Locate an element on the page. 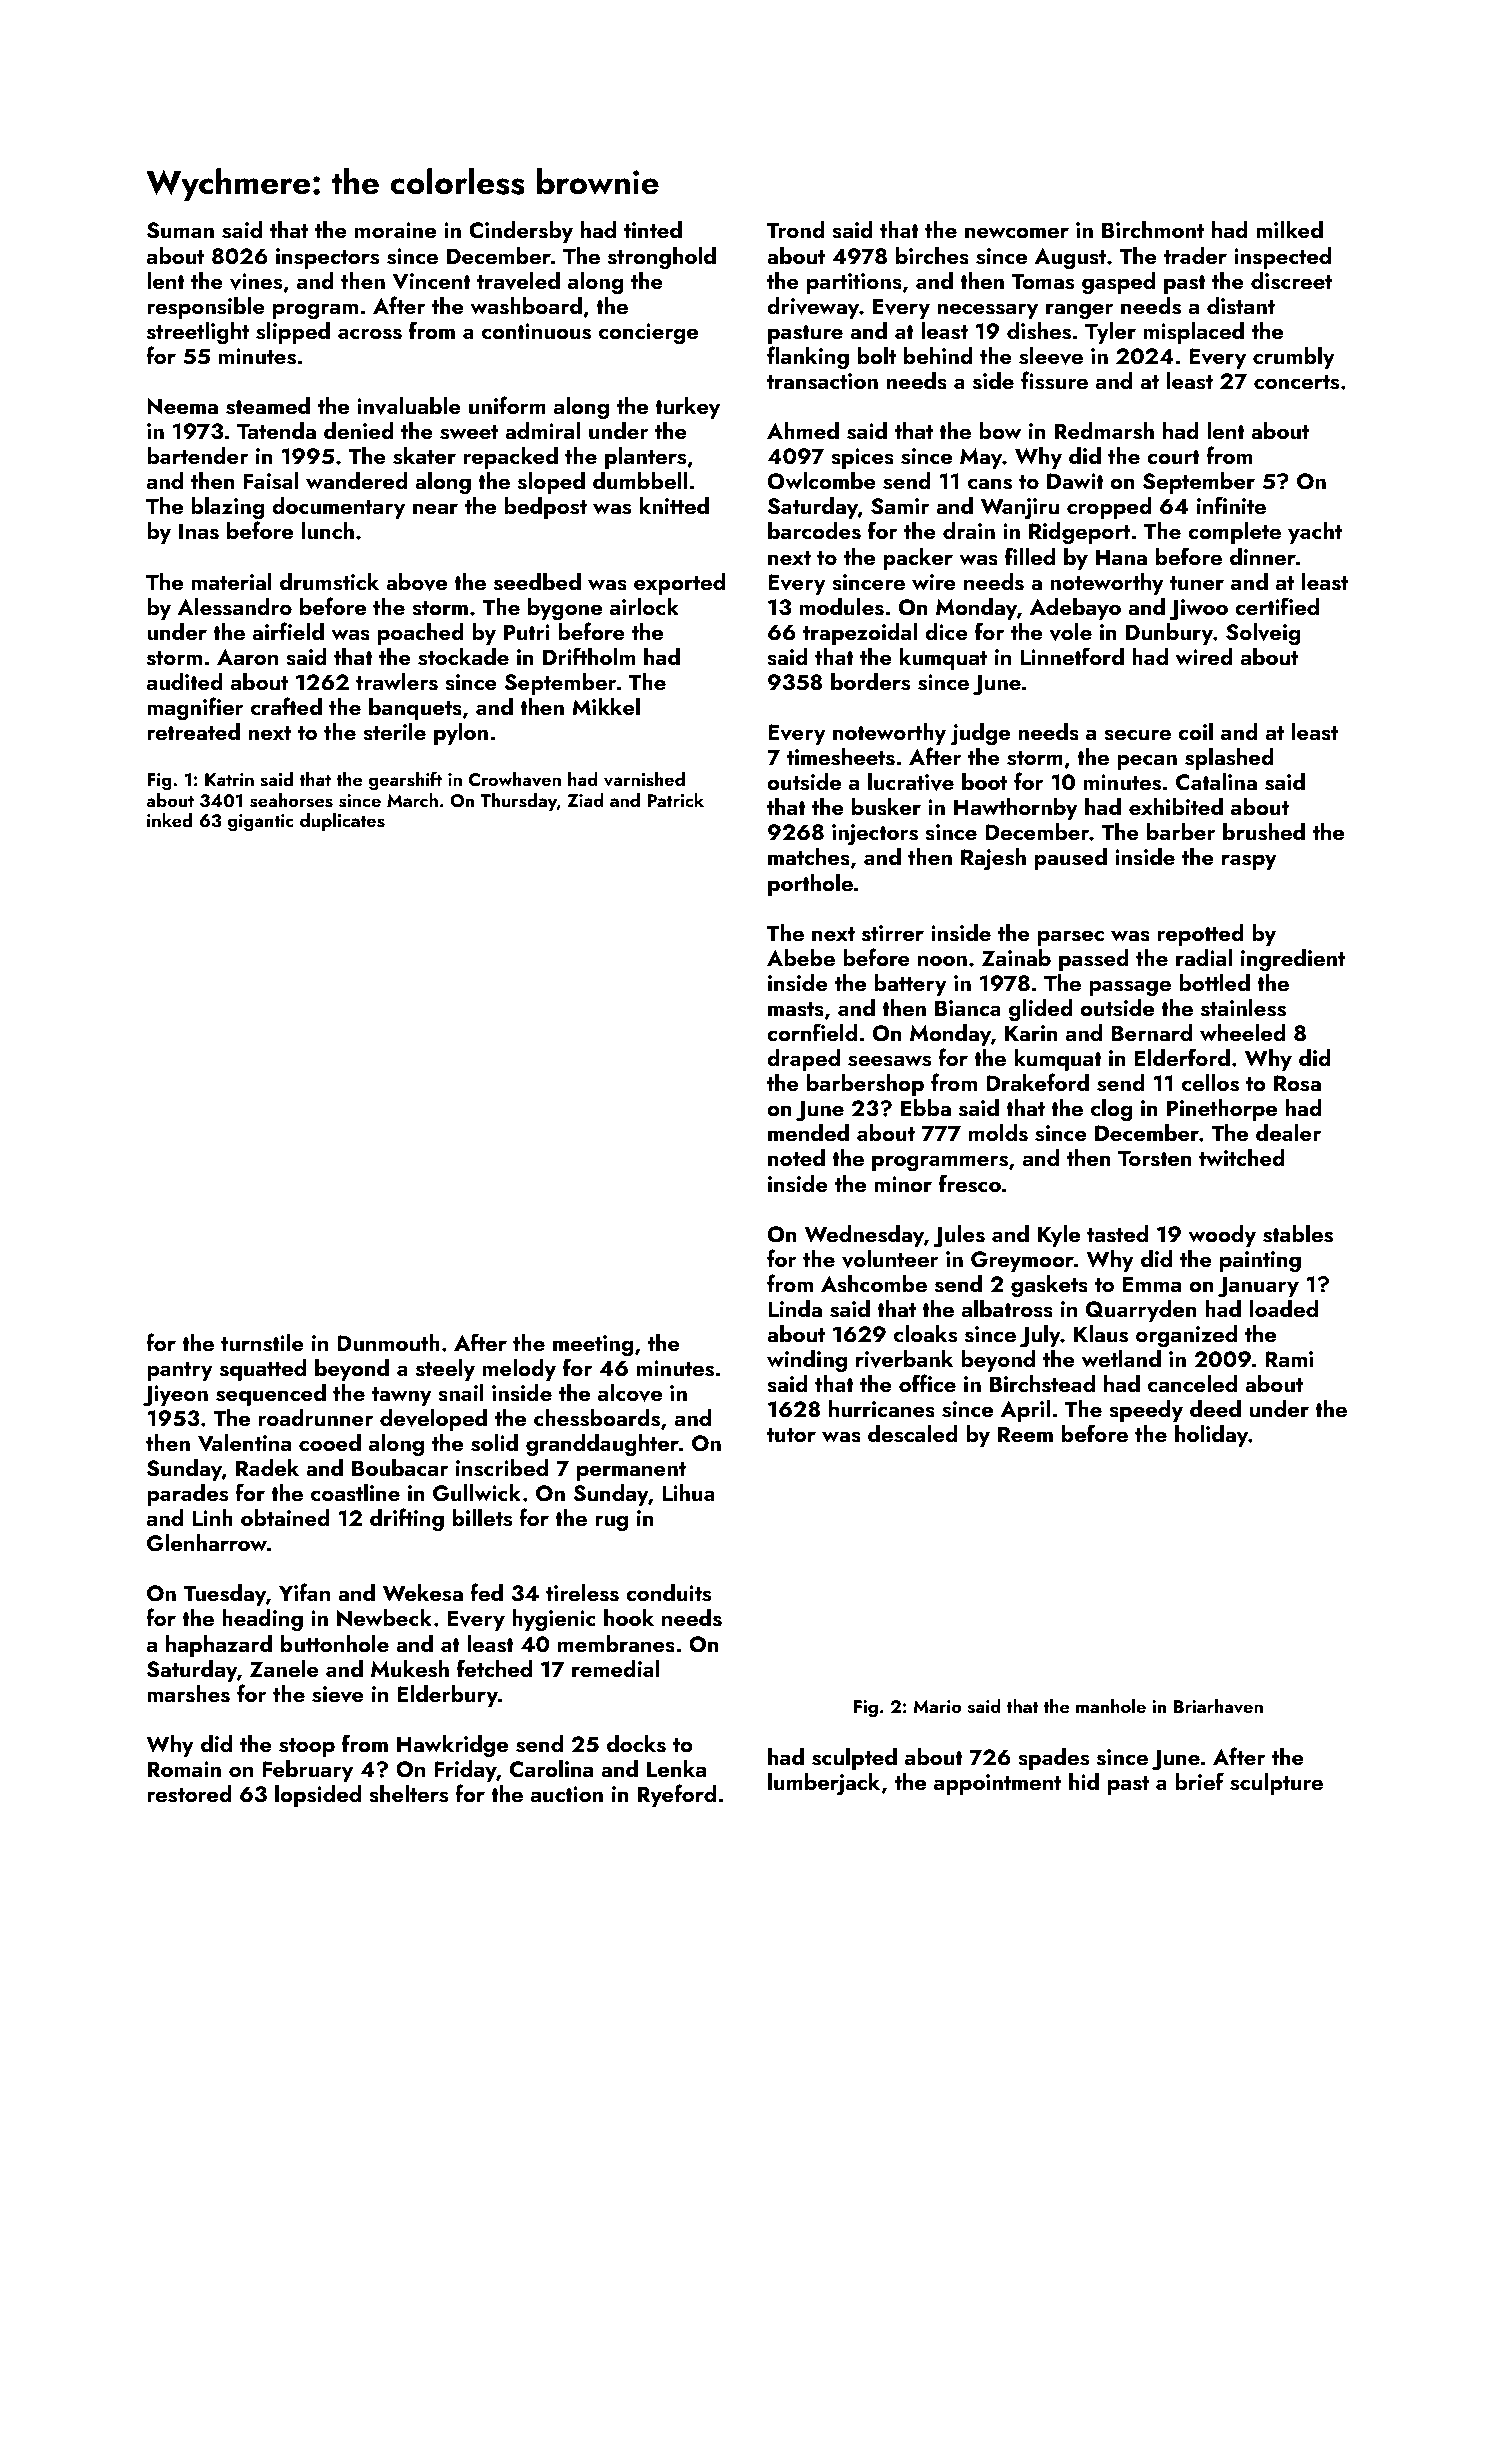 This image has width=1496, height=2464. February is located at coordinates (307, 1771).
